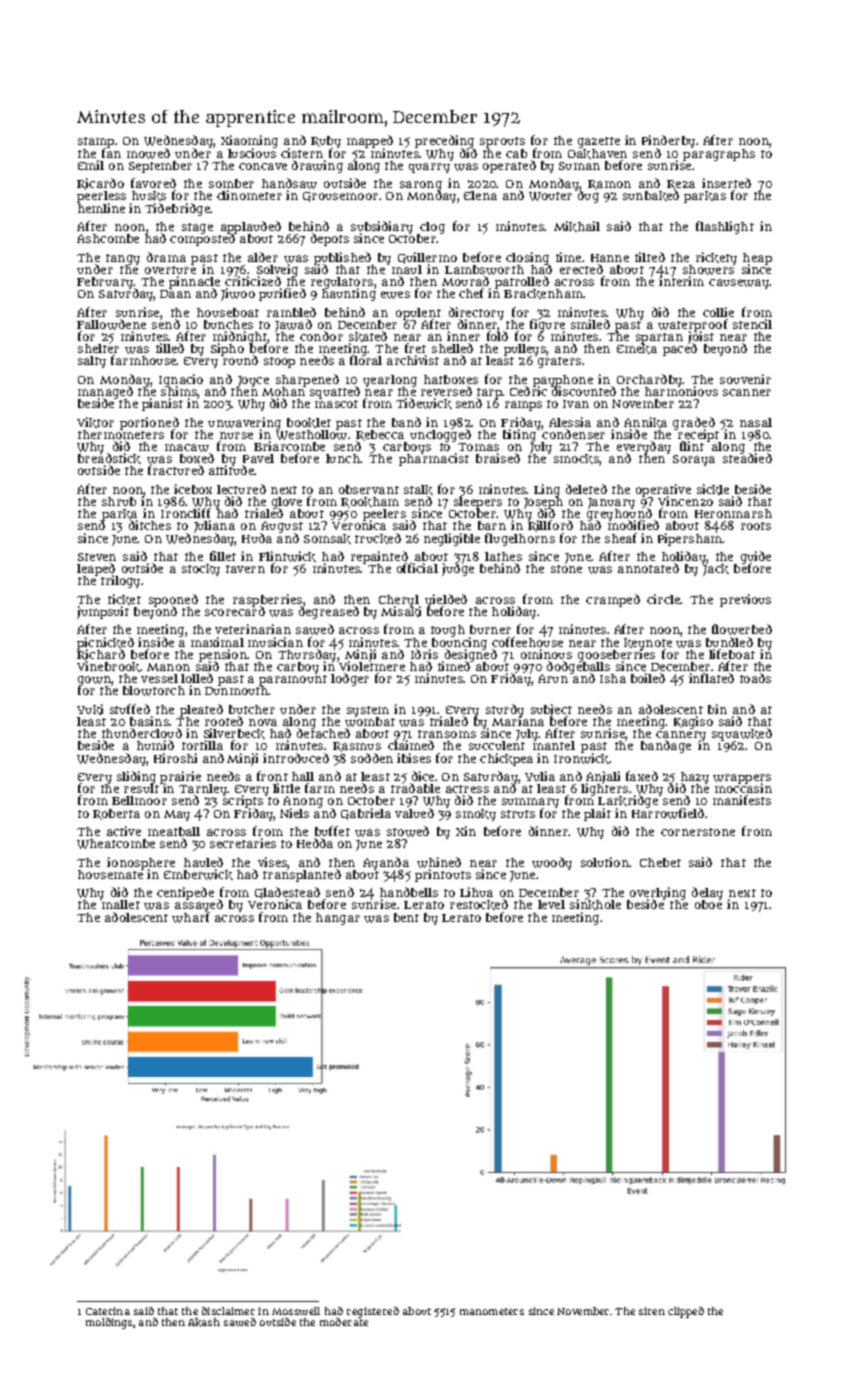 The width and height of the screenshot is (849, 1400). What do you see at coordinates (742, 800) in the screenshot?
I see `manifests` at bounding box center [742, 800].
